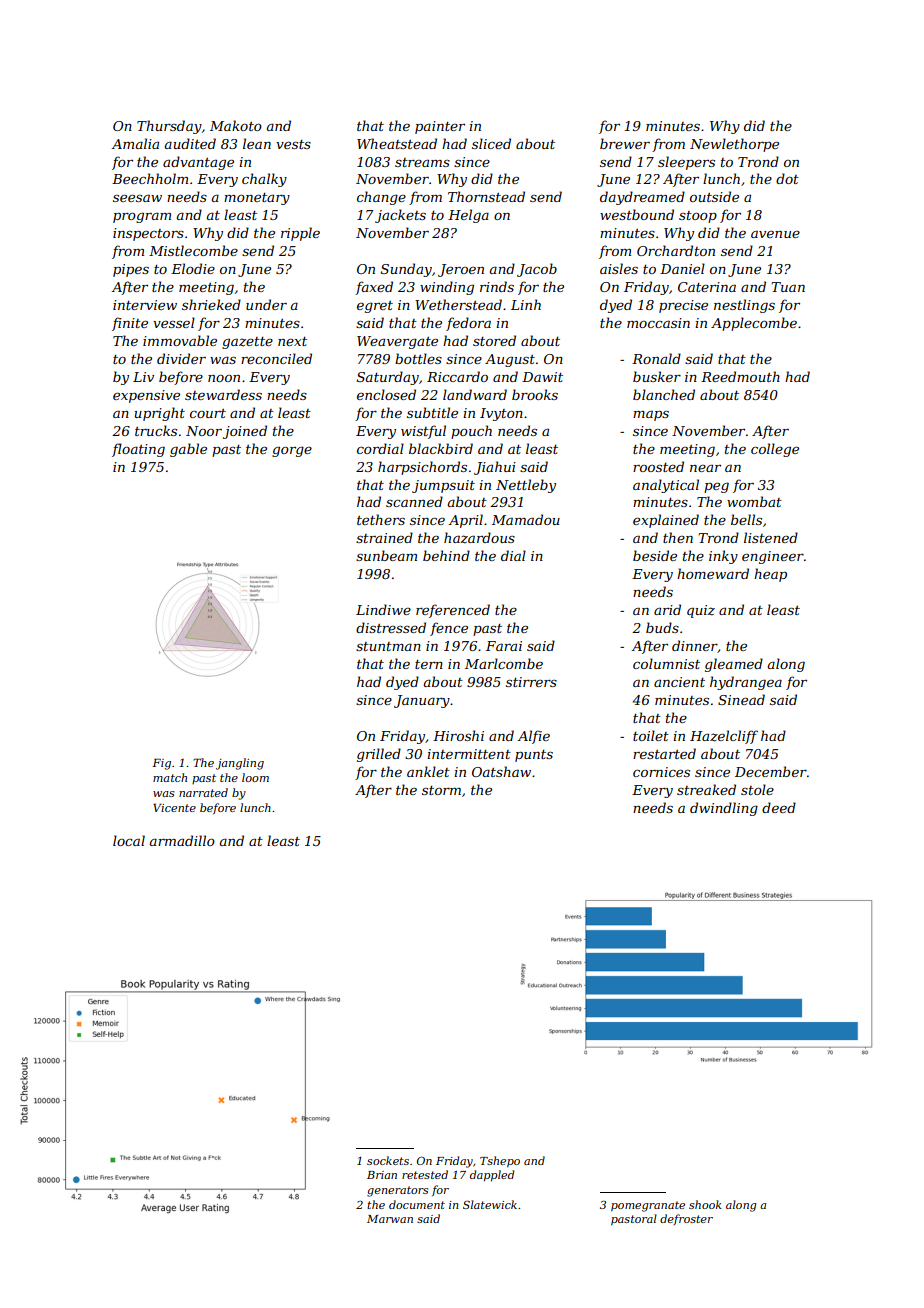  I want to click on brewer, so click(625, 143).
